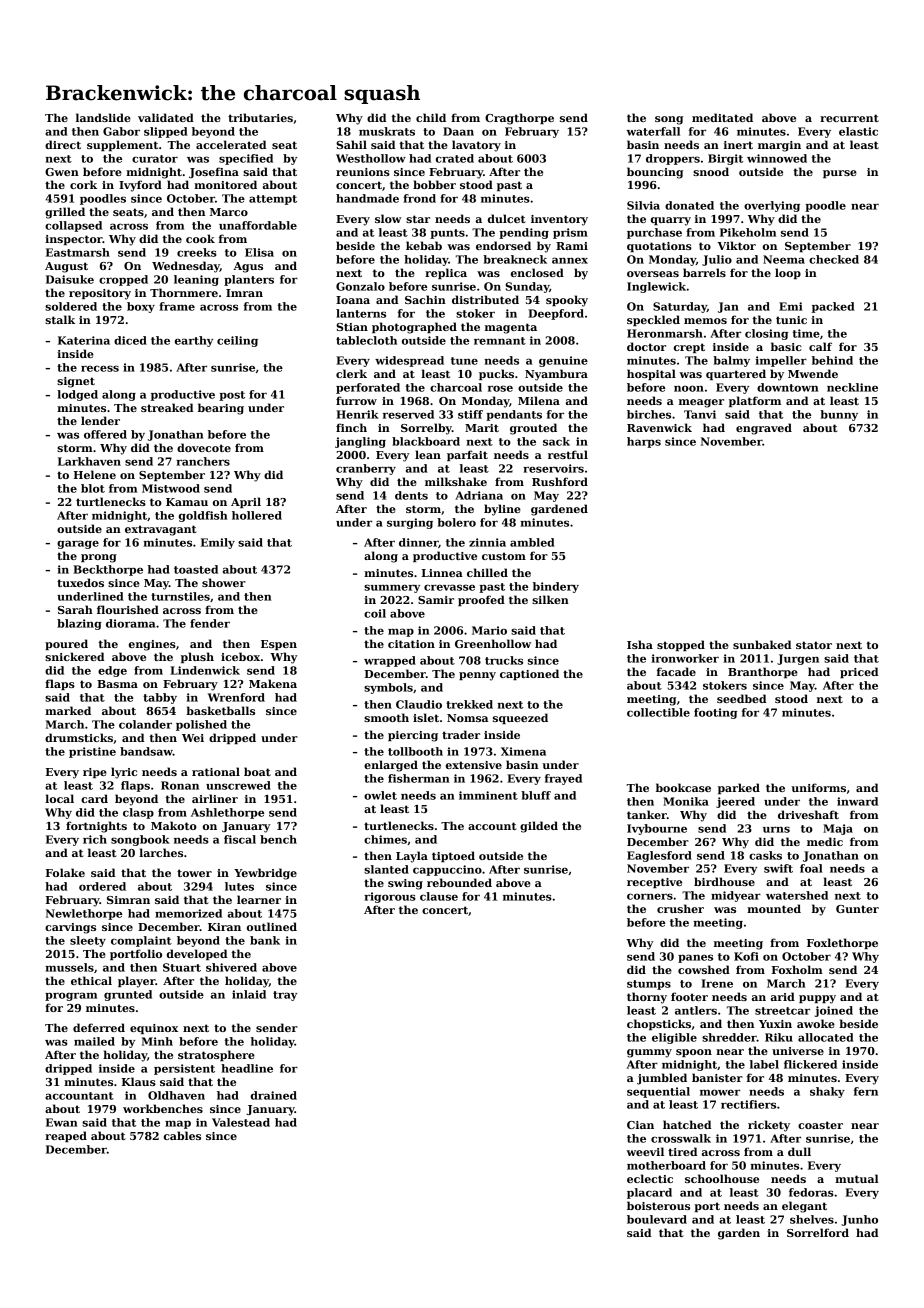  Describe the element at coordinates (182, 1135) in the screenshot. I see `cables` at that location.
